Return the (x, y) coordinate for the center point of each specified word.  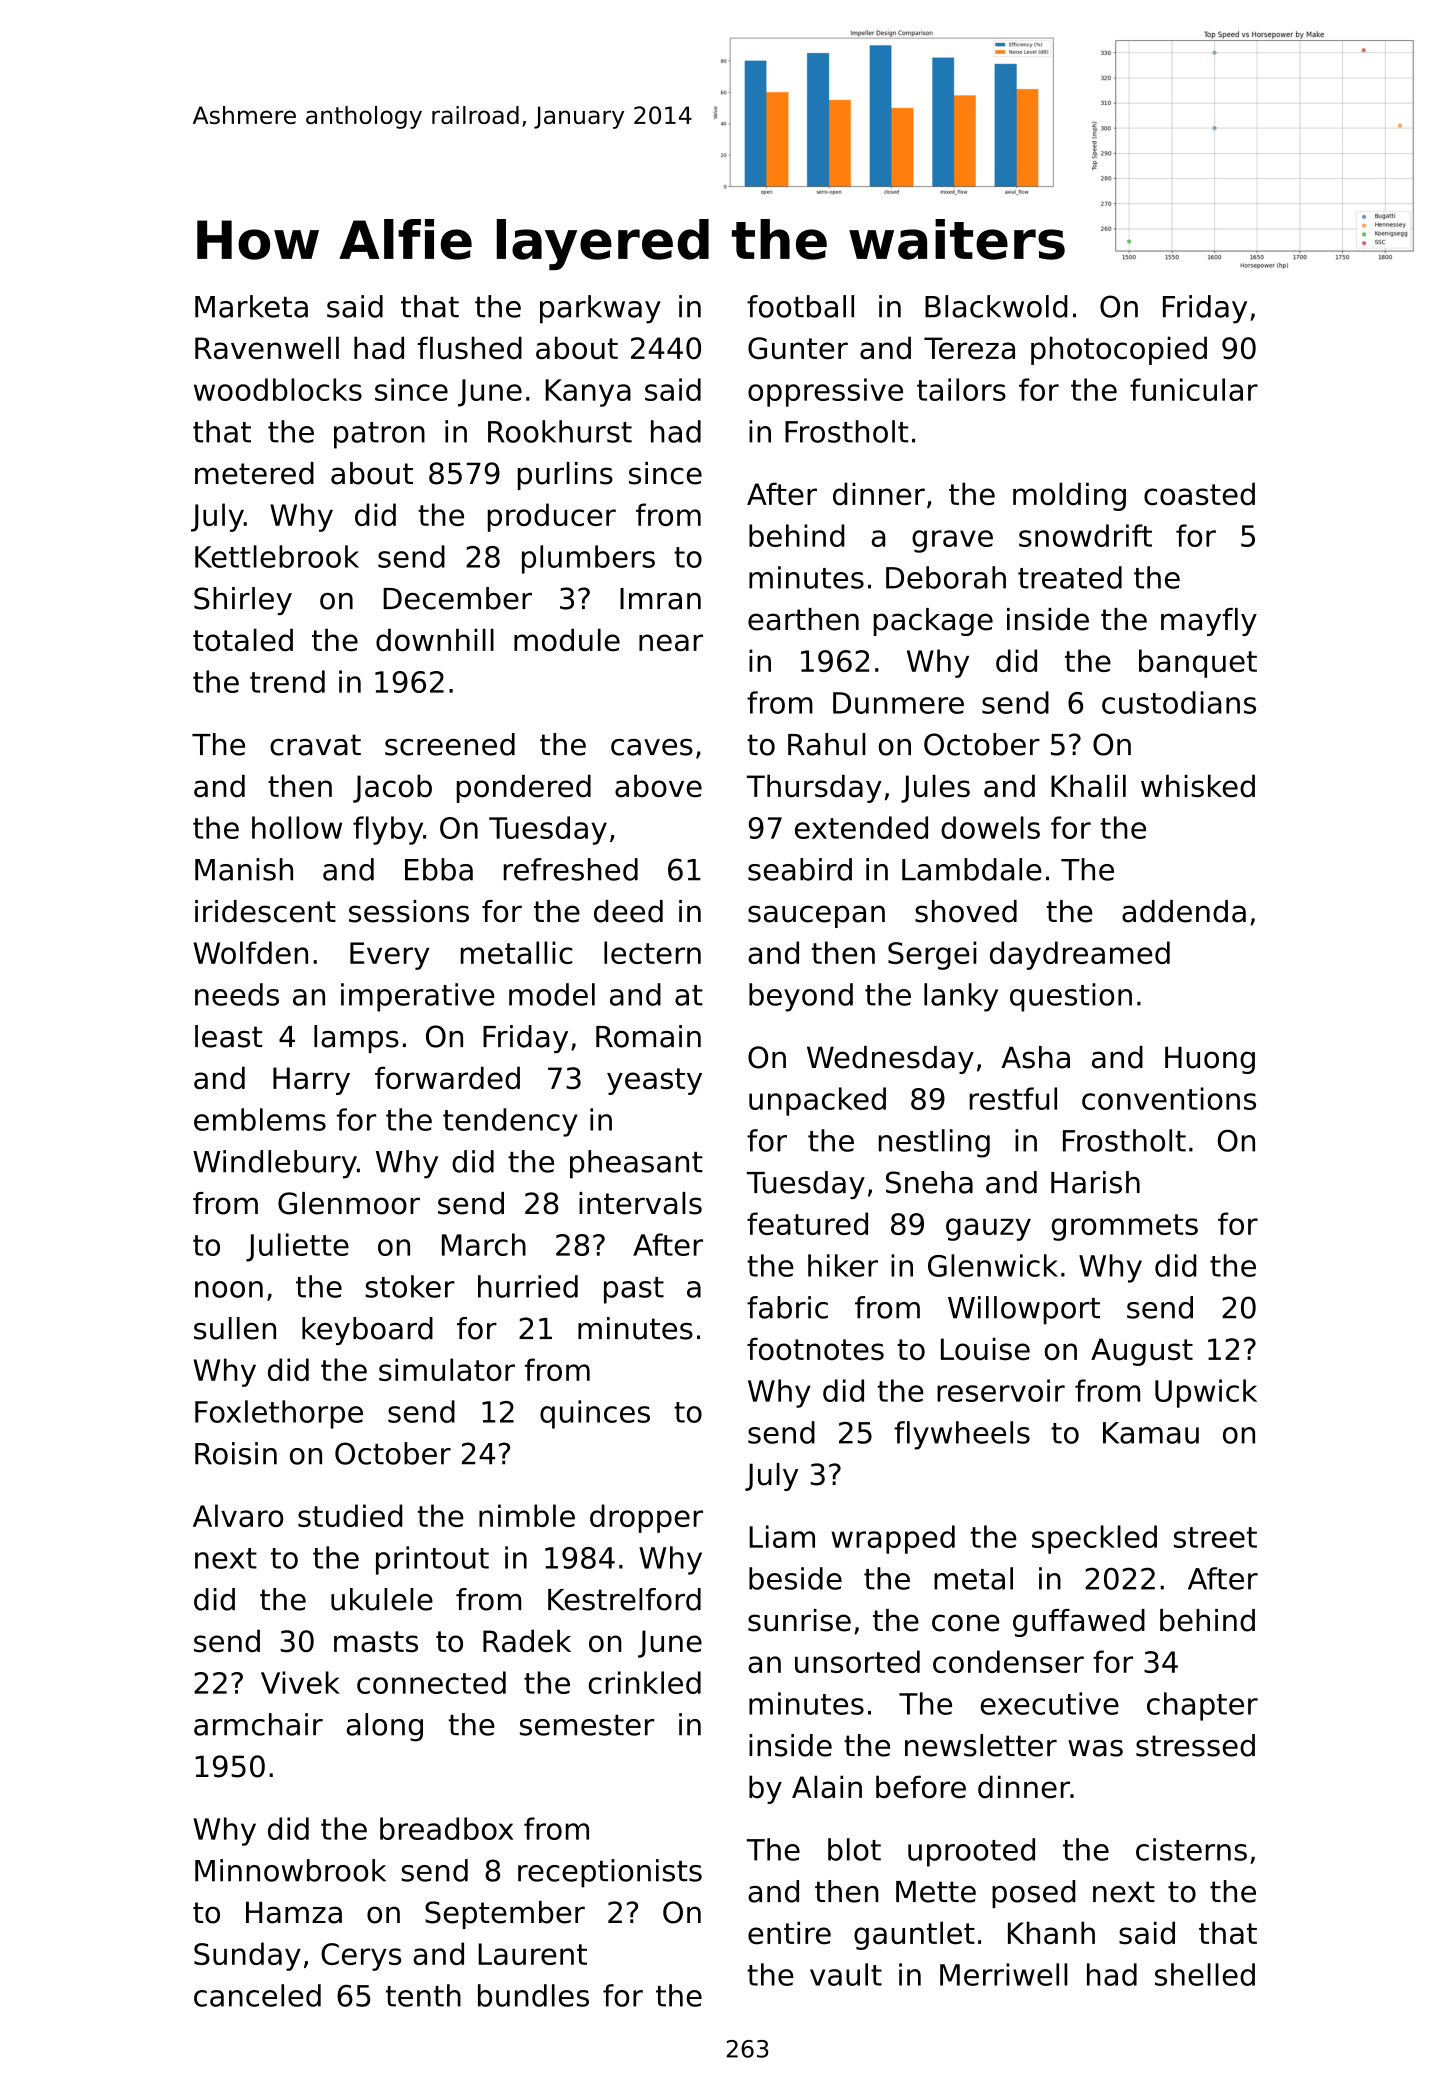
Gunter (798, 348)
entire (789, 1933)
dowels (990, 827)
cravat (315, 745)
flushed (470, 348)
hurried (528, 1286)
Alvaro (238, 1515)
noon (229, 1289)
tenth (423, 1995)
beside (795, 1578)
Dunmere (898, 703)
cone (966, 1623)
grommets (1124, 1227)
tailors (961, 389)
